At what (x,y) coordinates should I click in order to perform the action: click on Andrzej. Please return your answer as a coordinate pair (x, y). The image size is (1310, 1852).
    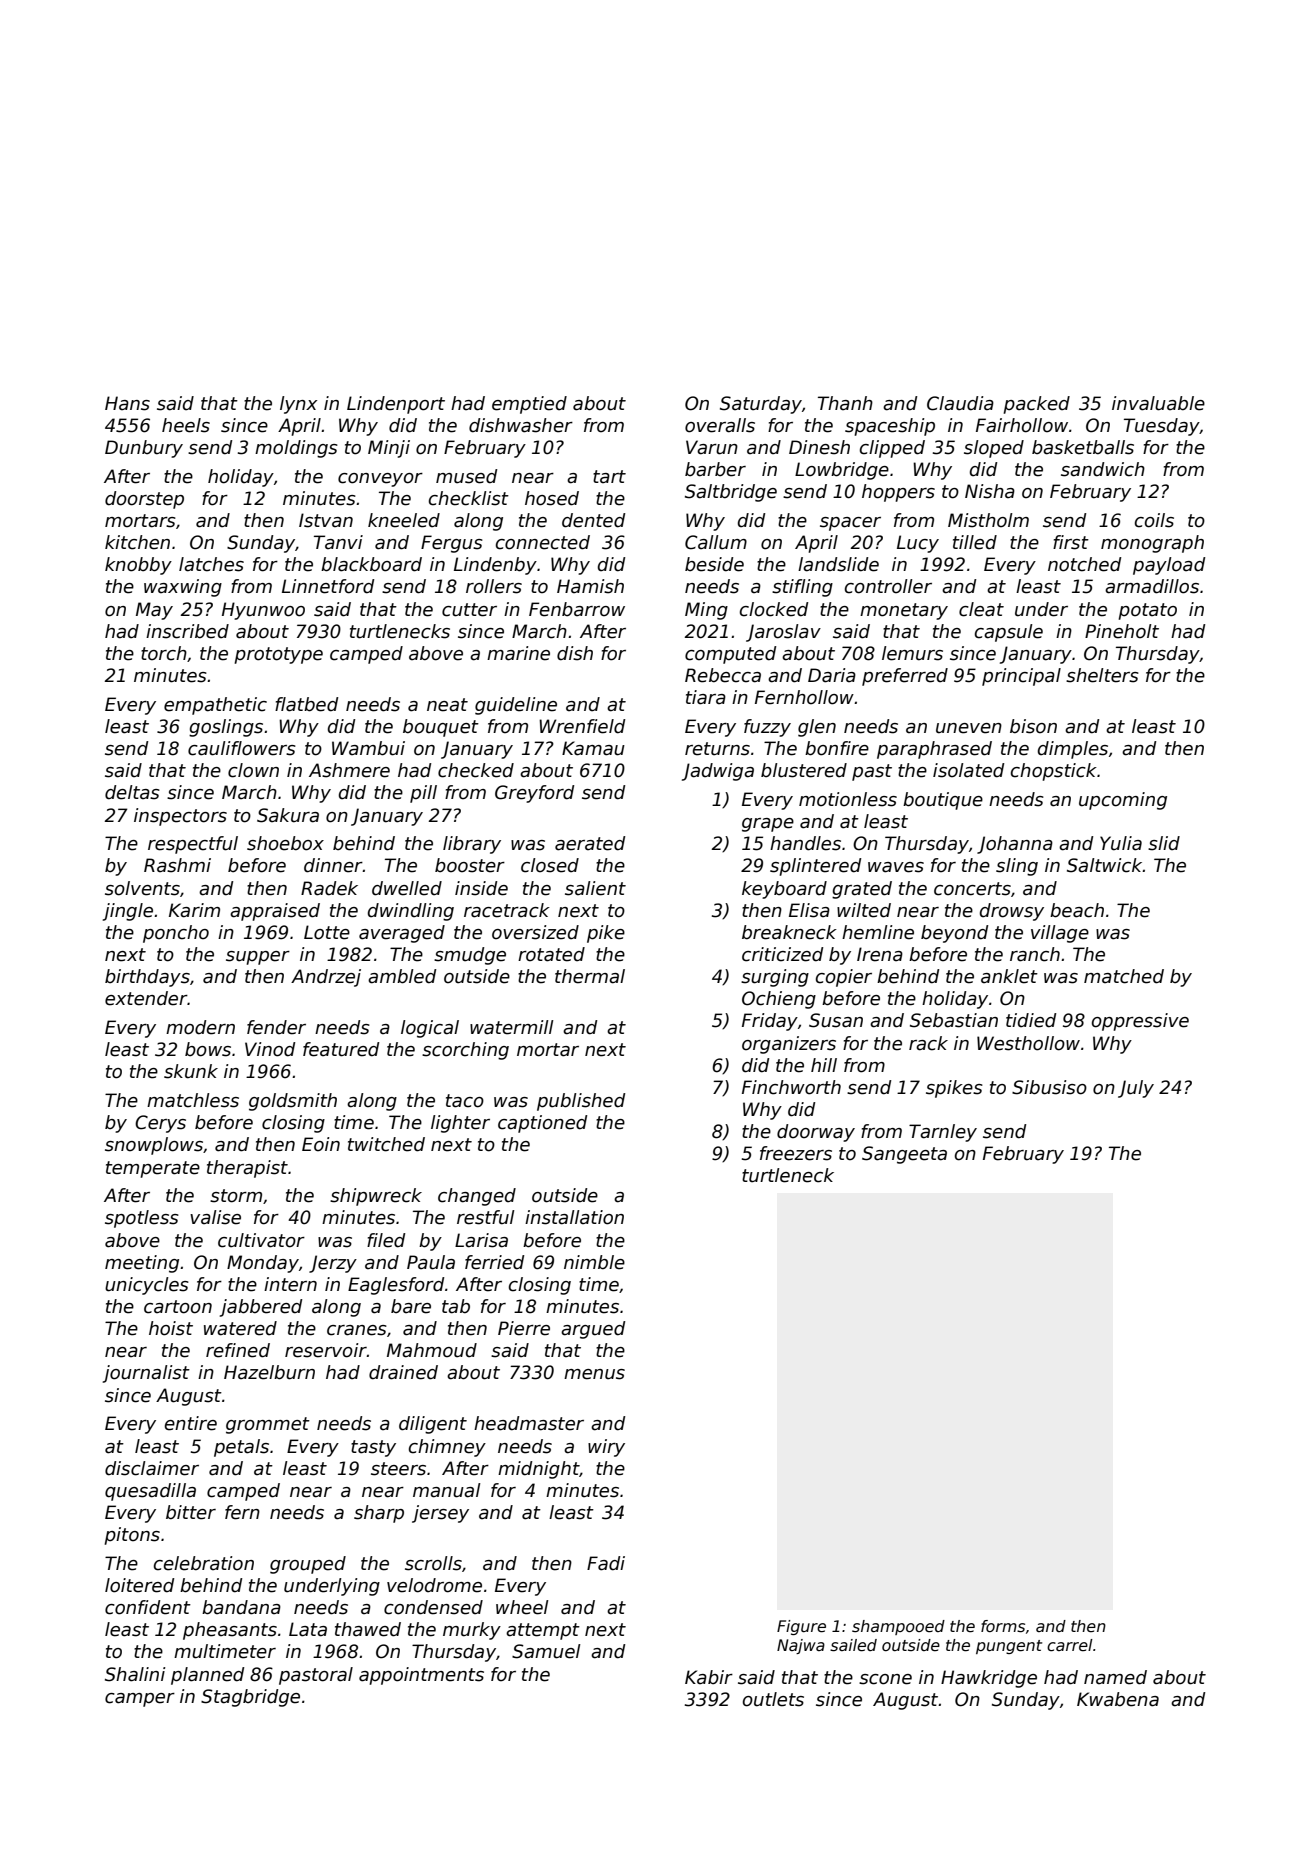
    Looking at the image, I should click on (326, 978).
